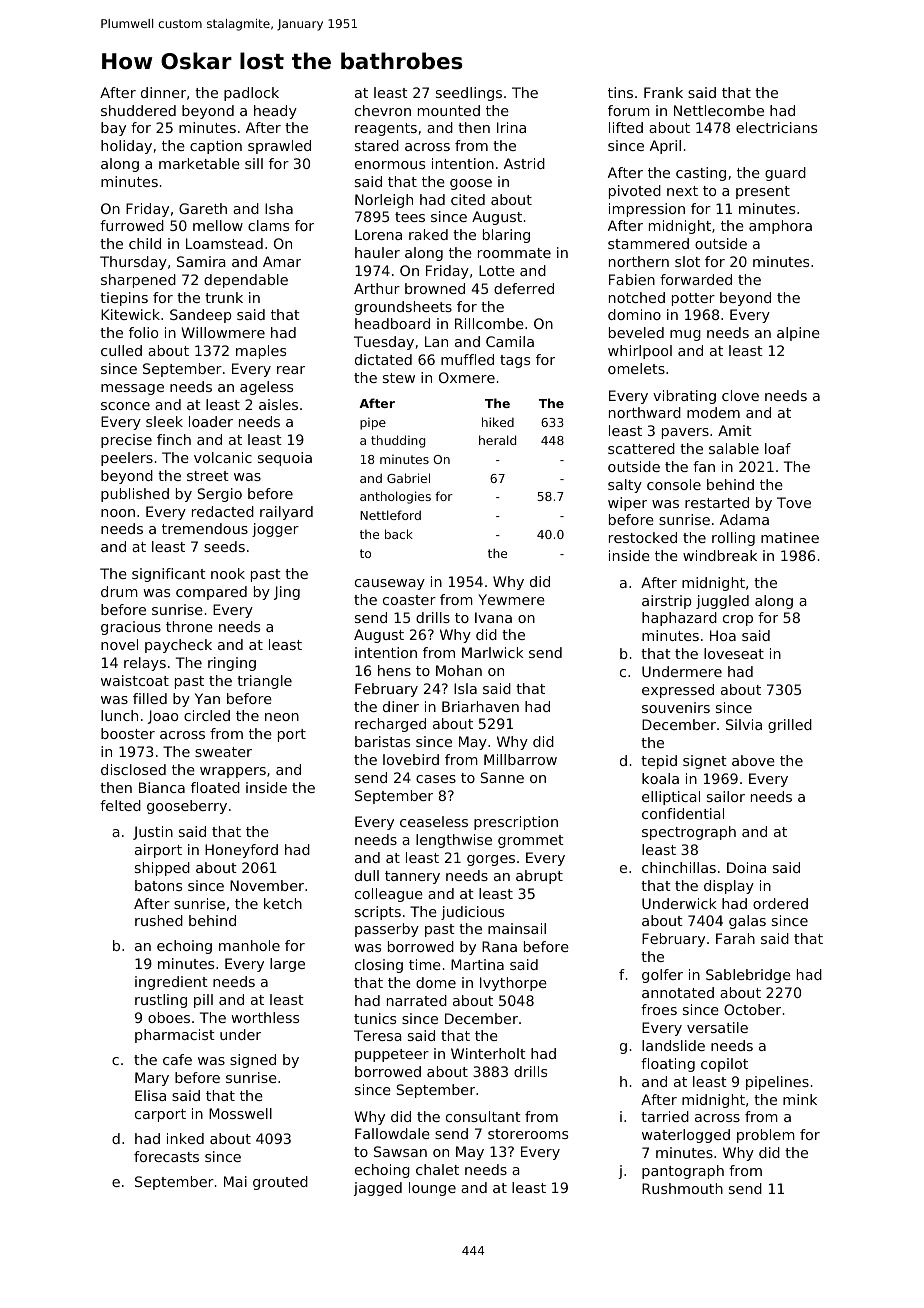 Image resolution: width=924 pixels, height=1308 pixels. I want to click on Elisa, so click(150, 1095).
